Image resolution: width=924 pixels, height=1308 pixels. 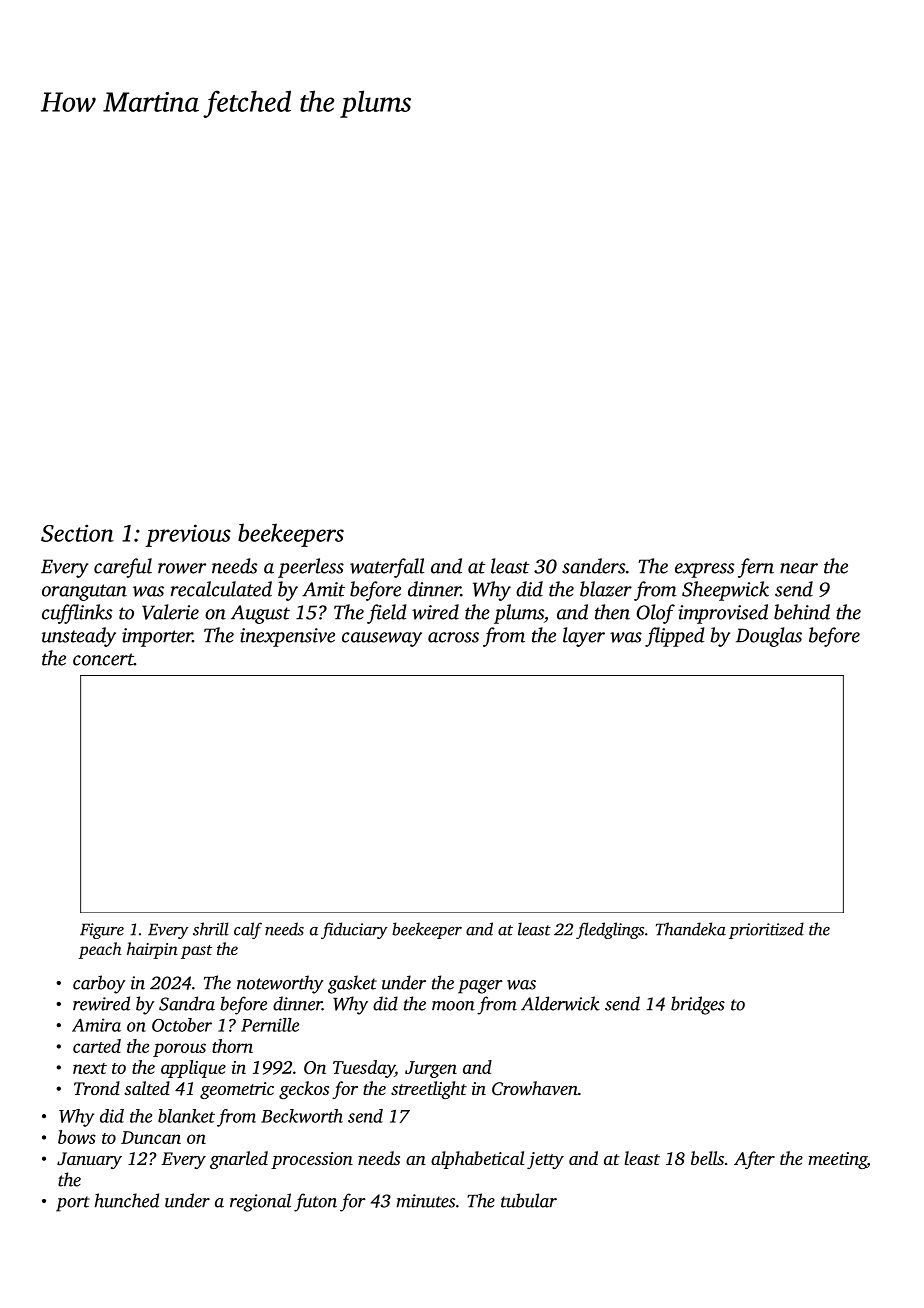 I want to click on Olof, so click(x=656, y=614).
